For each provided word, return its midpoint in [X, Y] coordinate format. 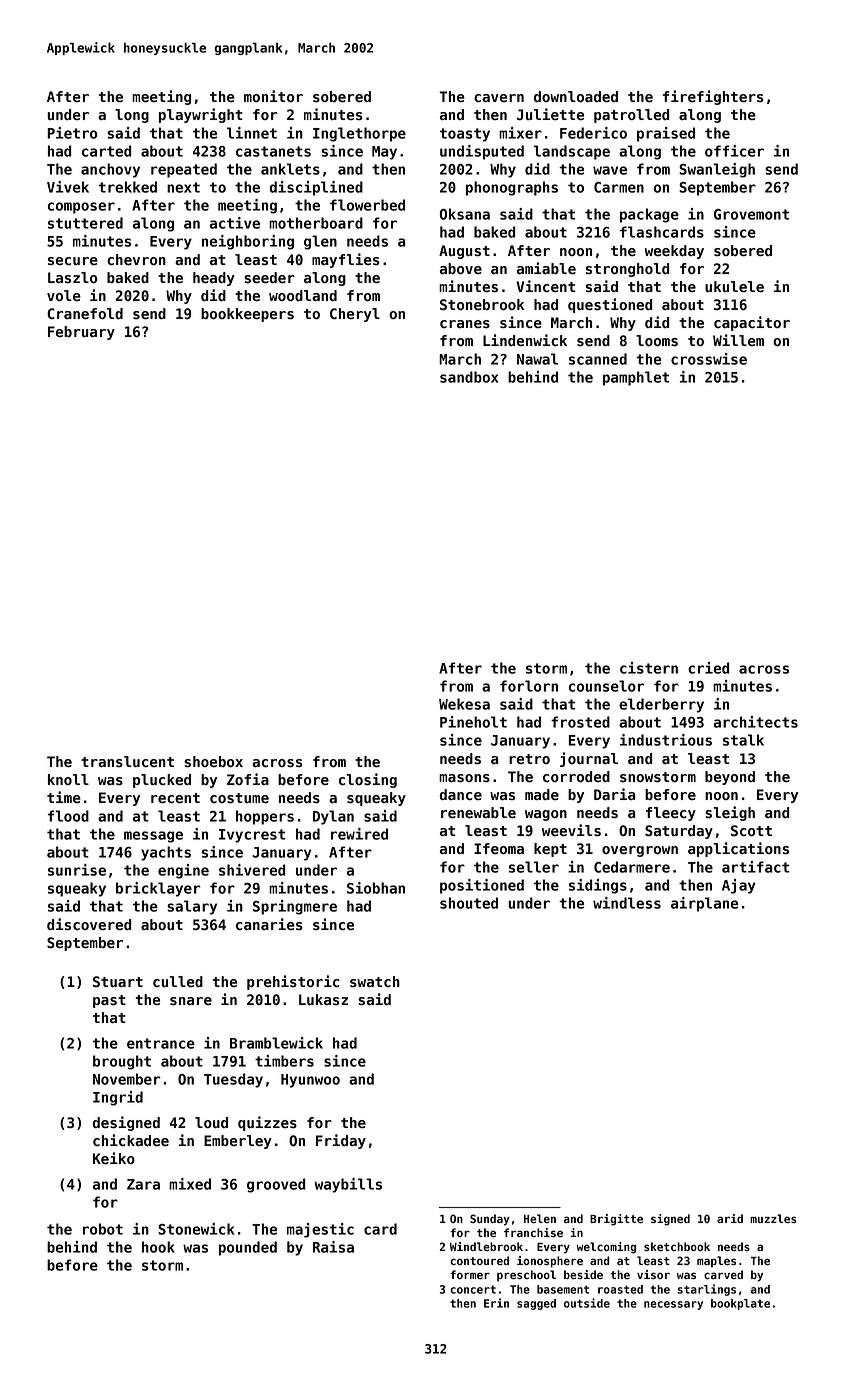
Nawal [537, 359]
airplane [704, 904]
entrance [161, 1043]
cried [708, 668]
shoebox [213, 761]
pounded [248, 1248]
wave [610, 170]
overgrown [640, 851]
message [153, 837]
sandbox [469, 377]
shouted [469, 903]
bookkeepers [247, 315]
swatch [375, 981]
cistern [649, 668]
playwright [201, 115]
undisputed [482, 152]
